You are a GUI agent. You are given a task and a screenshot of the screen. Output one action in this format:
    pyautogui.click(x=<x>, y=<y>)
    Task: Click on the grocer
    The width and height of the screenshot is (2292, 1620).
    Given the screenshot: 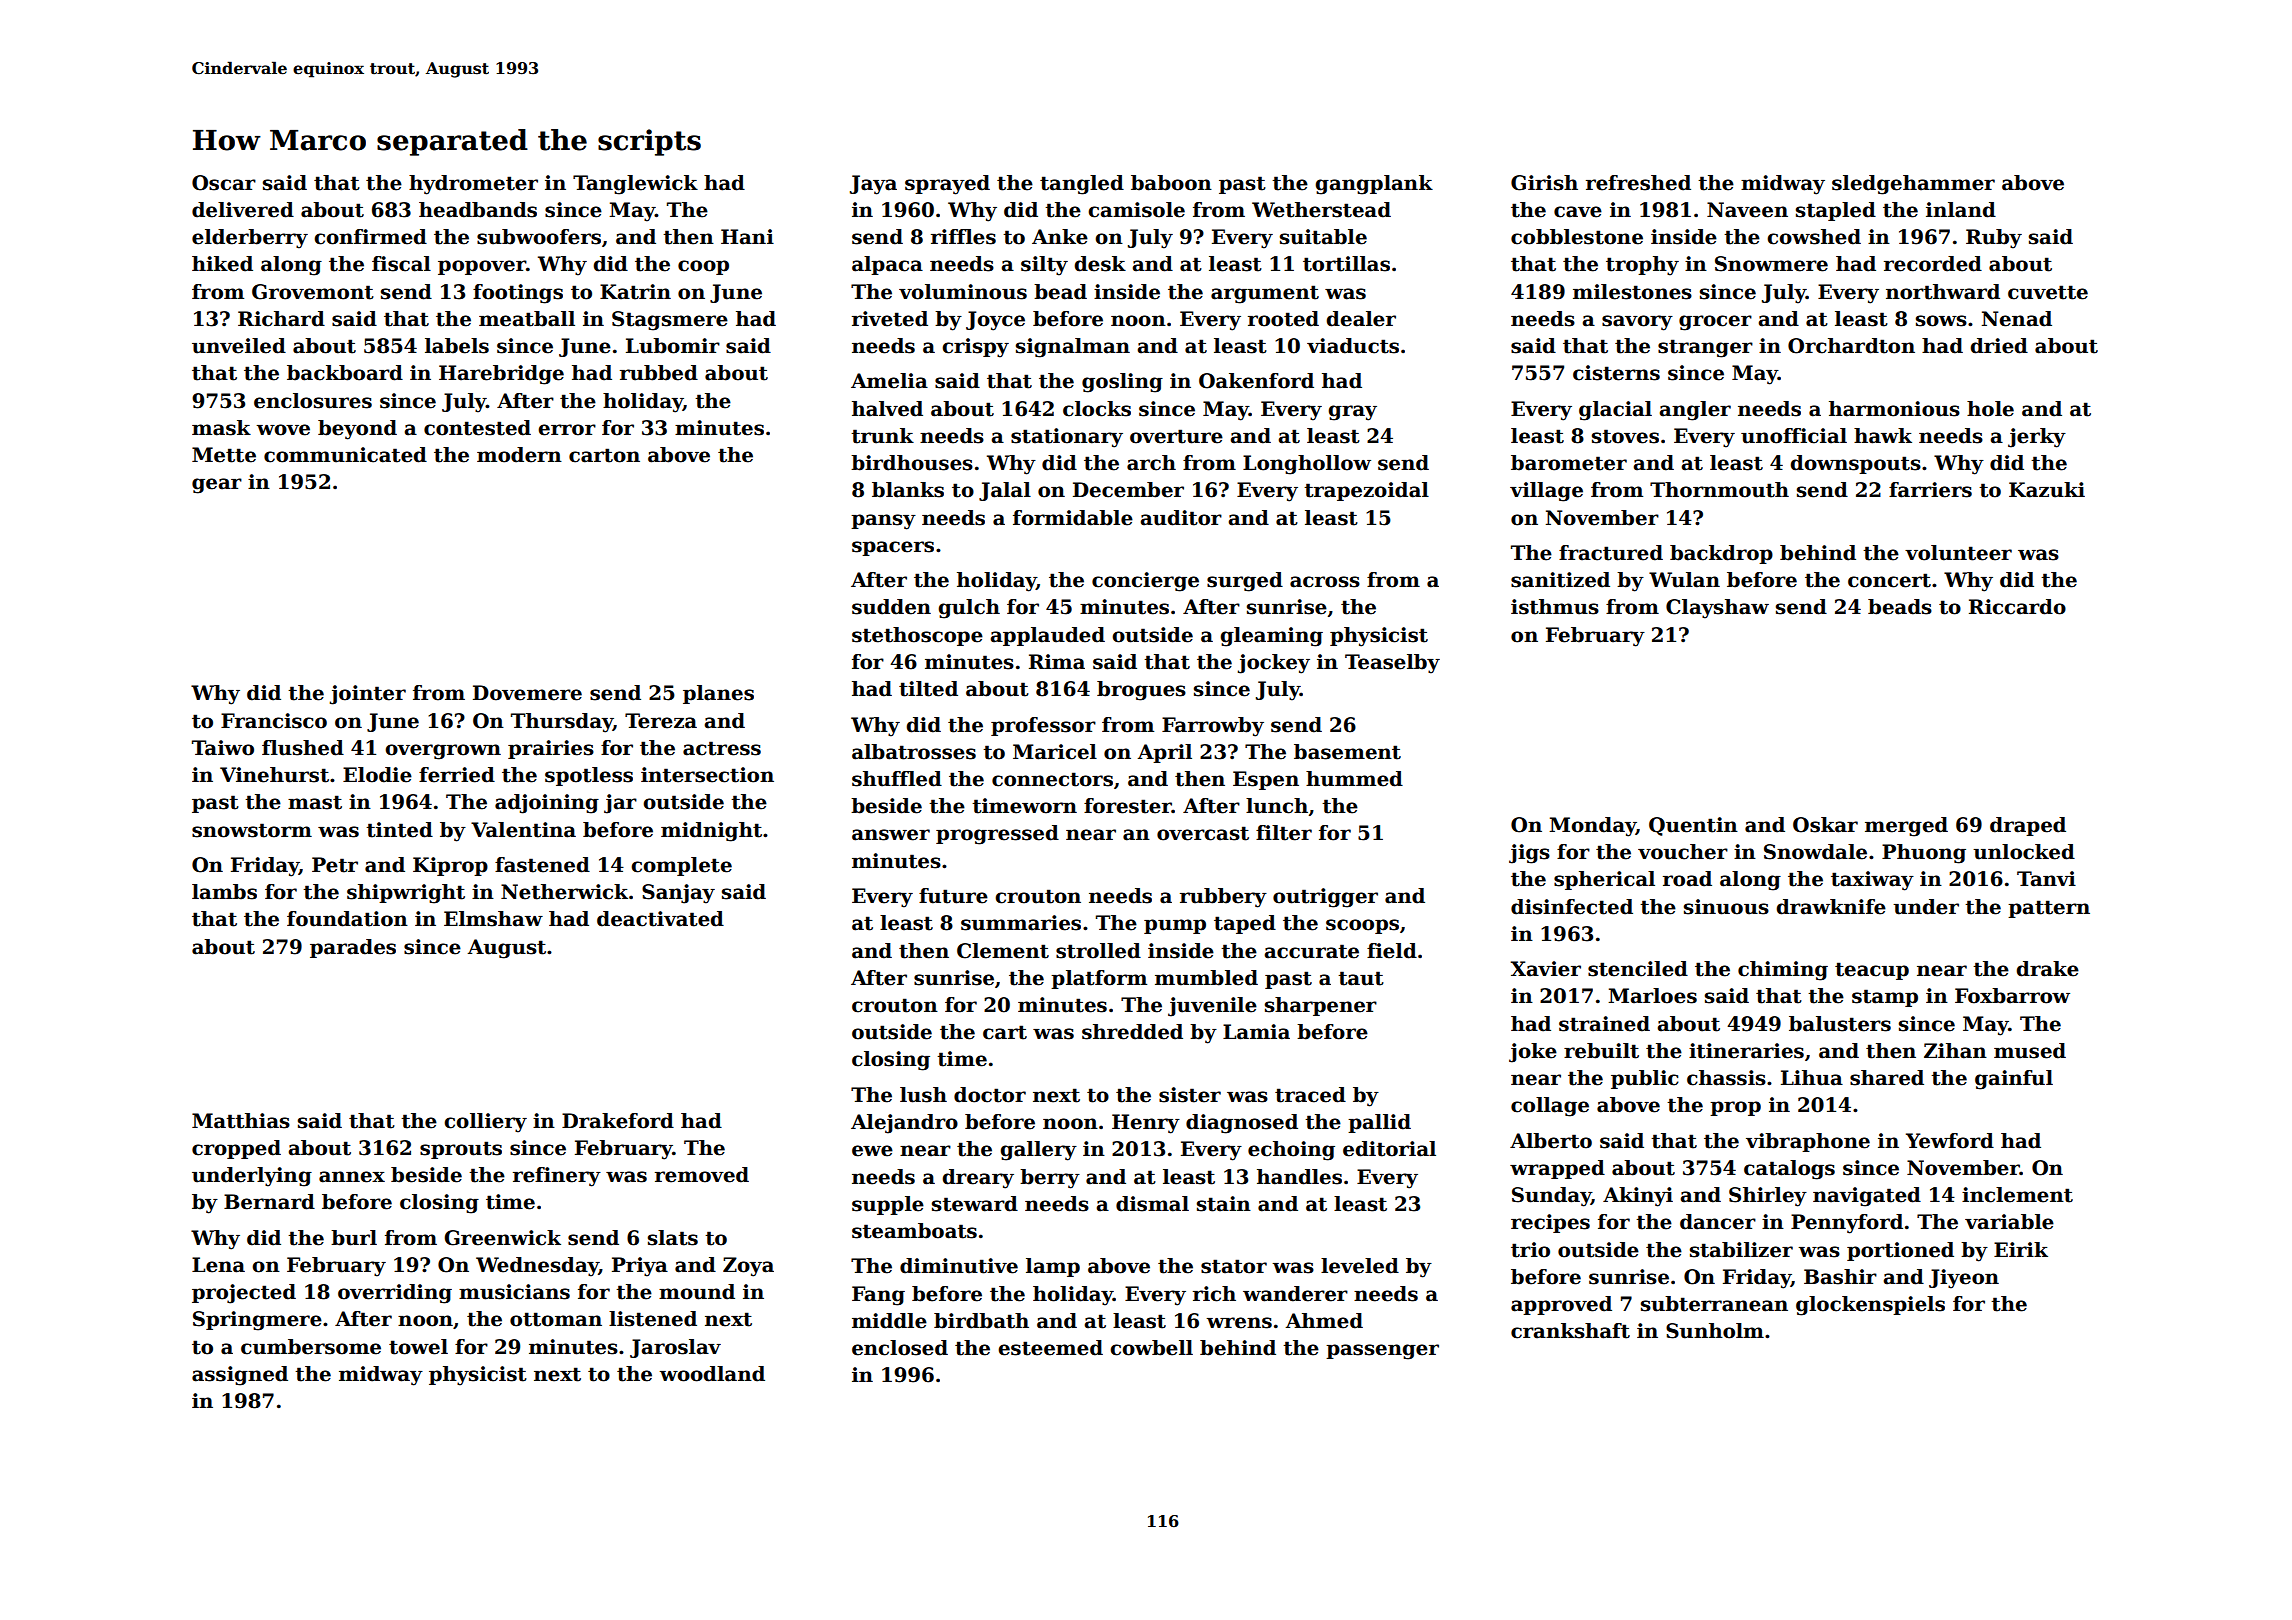 What is the action you would take?
    pyautogui.click(x=1715, y=323)
